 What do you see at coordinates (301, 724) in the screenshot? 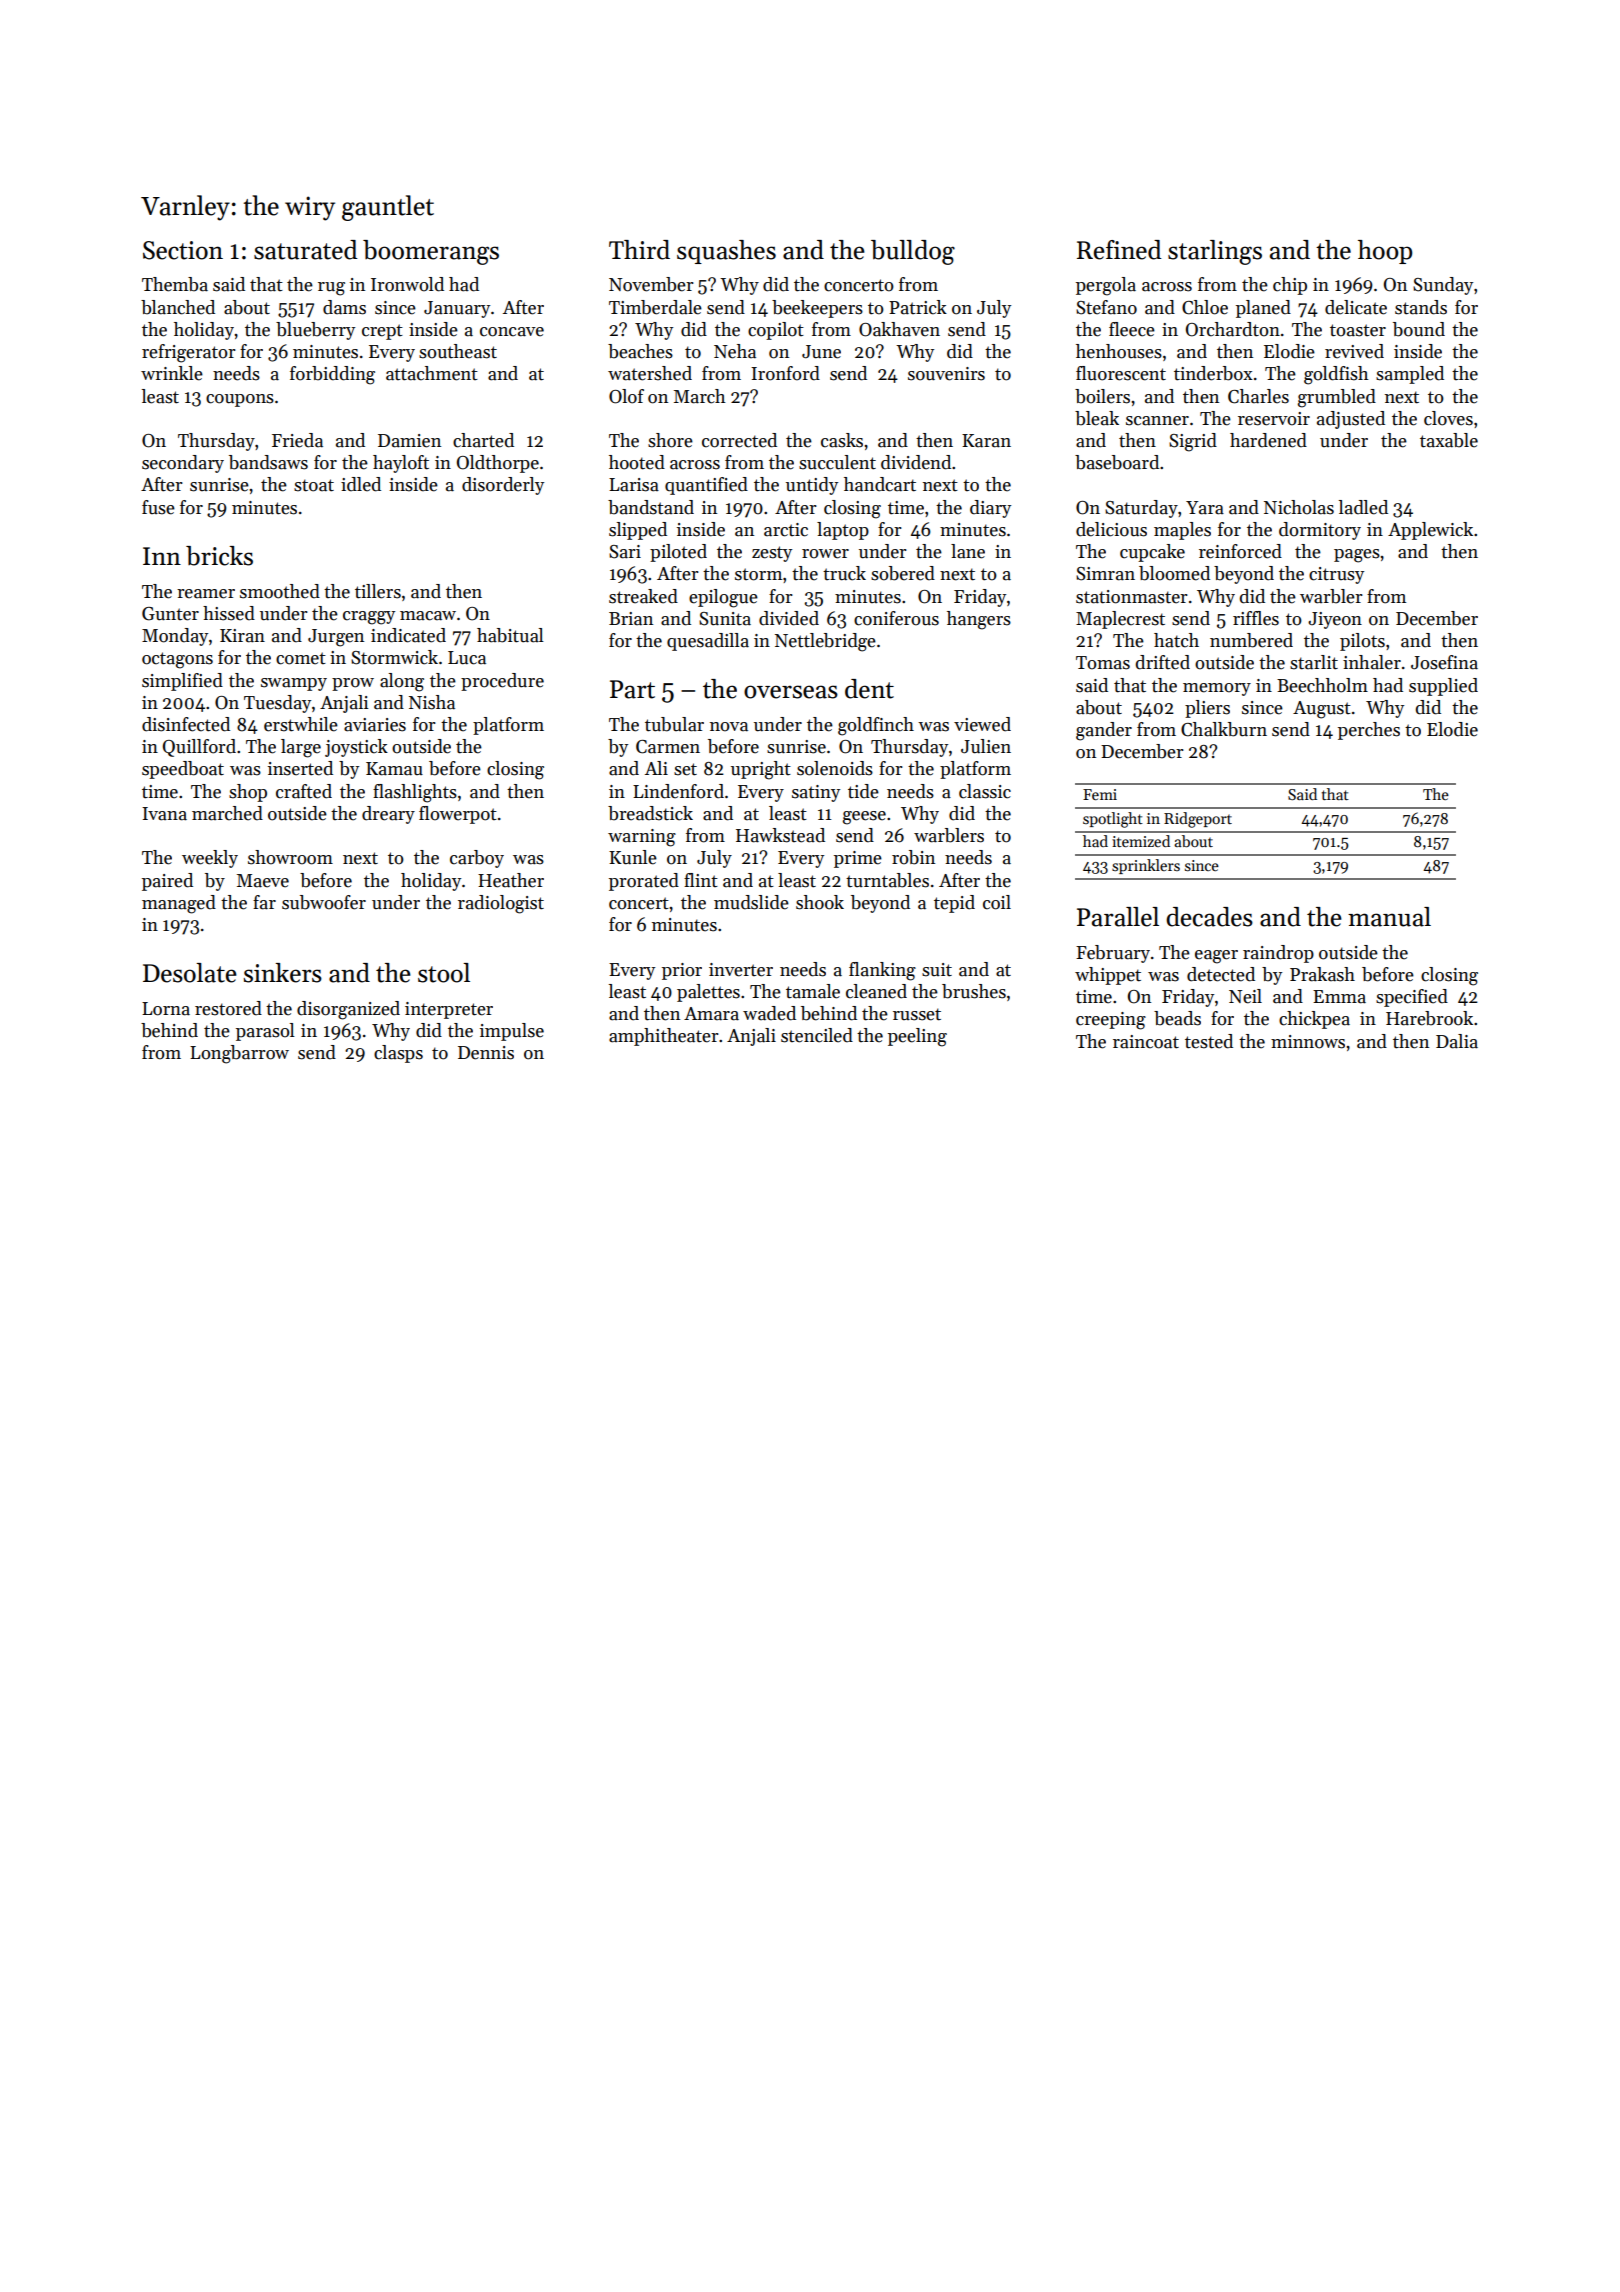
I see `erstwhile` at bounding box center [301, 724].
